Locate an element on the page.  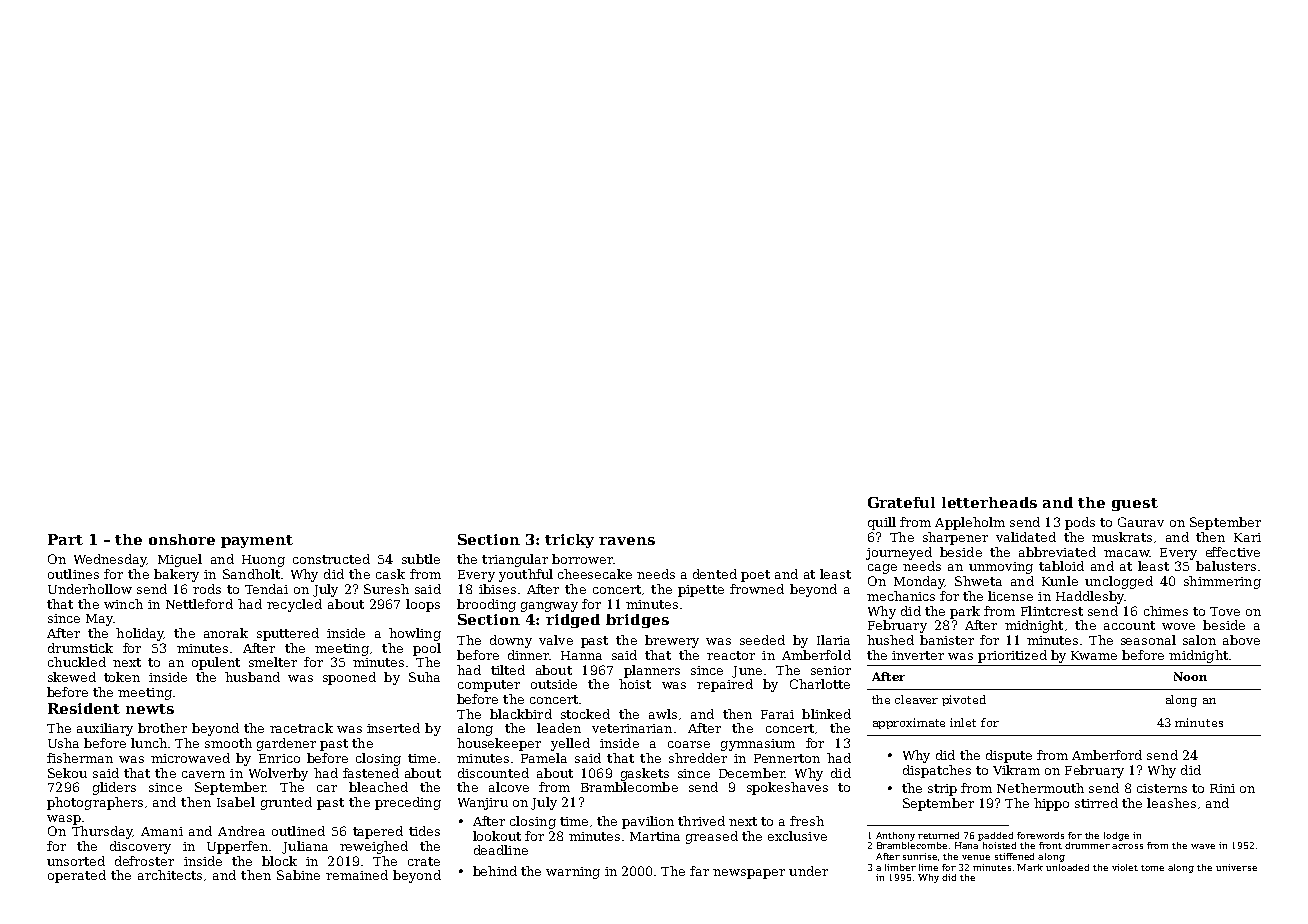
Appleholm is located at coordinates (970, 523).
